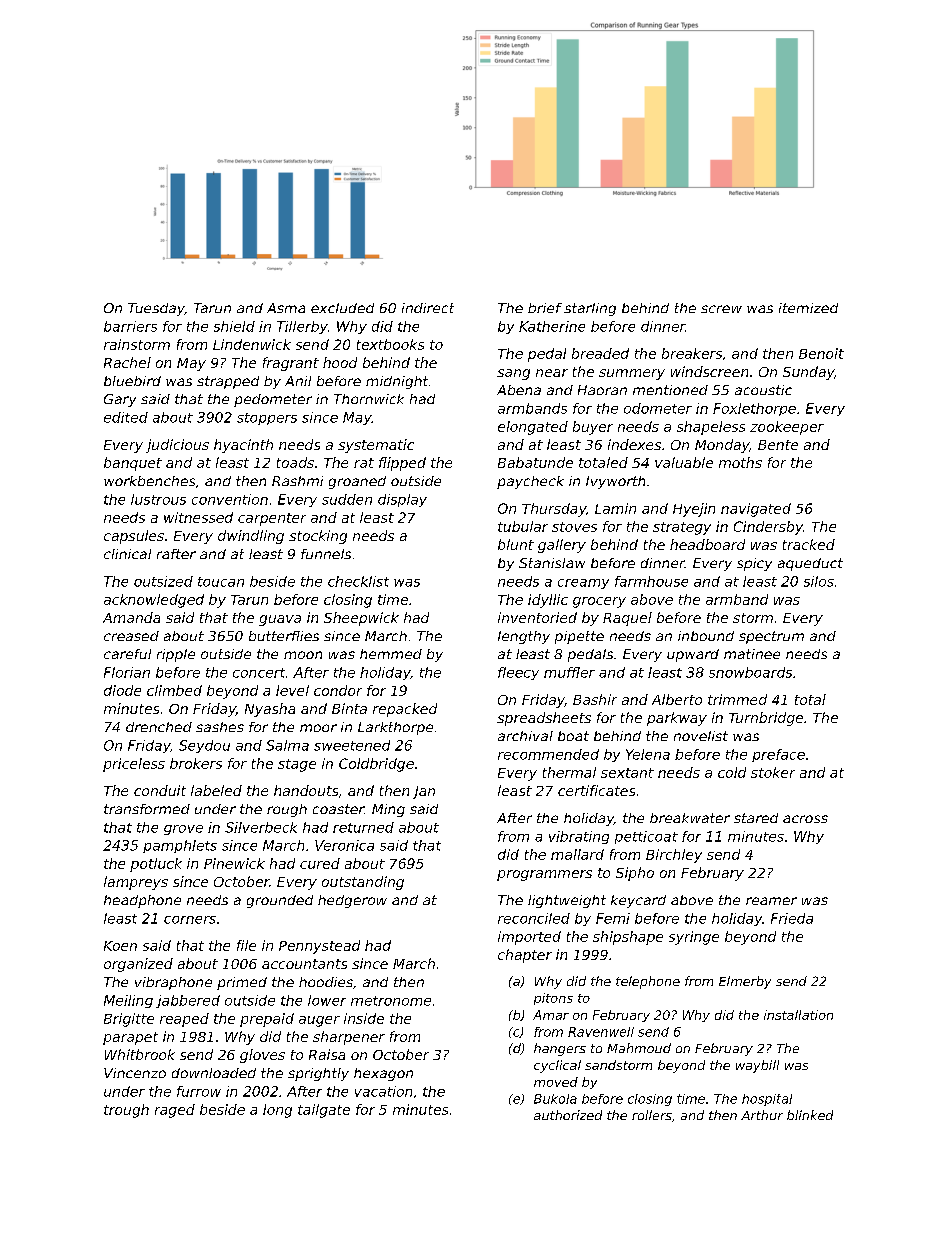  I want to click on reamer, so click(771, 901).
